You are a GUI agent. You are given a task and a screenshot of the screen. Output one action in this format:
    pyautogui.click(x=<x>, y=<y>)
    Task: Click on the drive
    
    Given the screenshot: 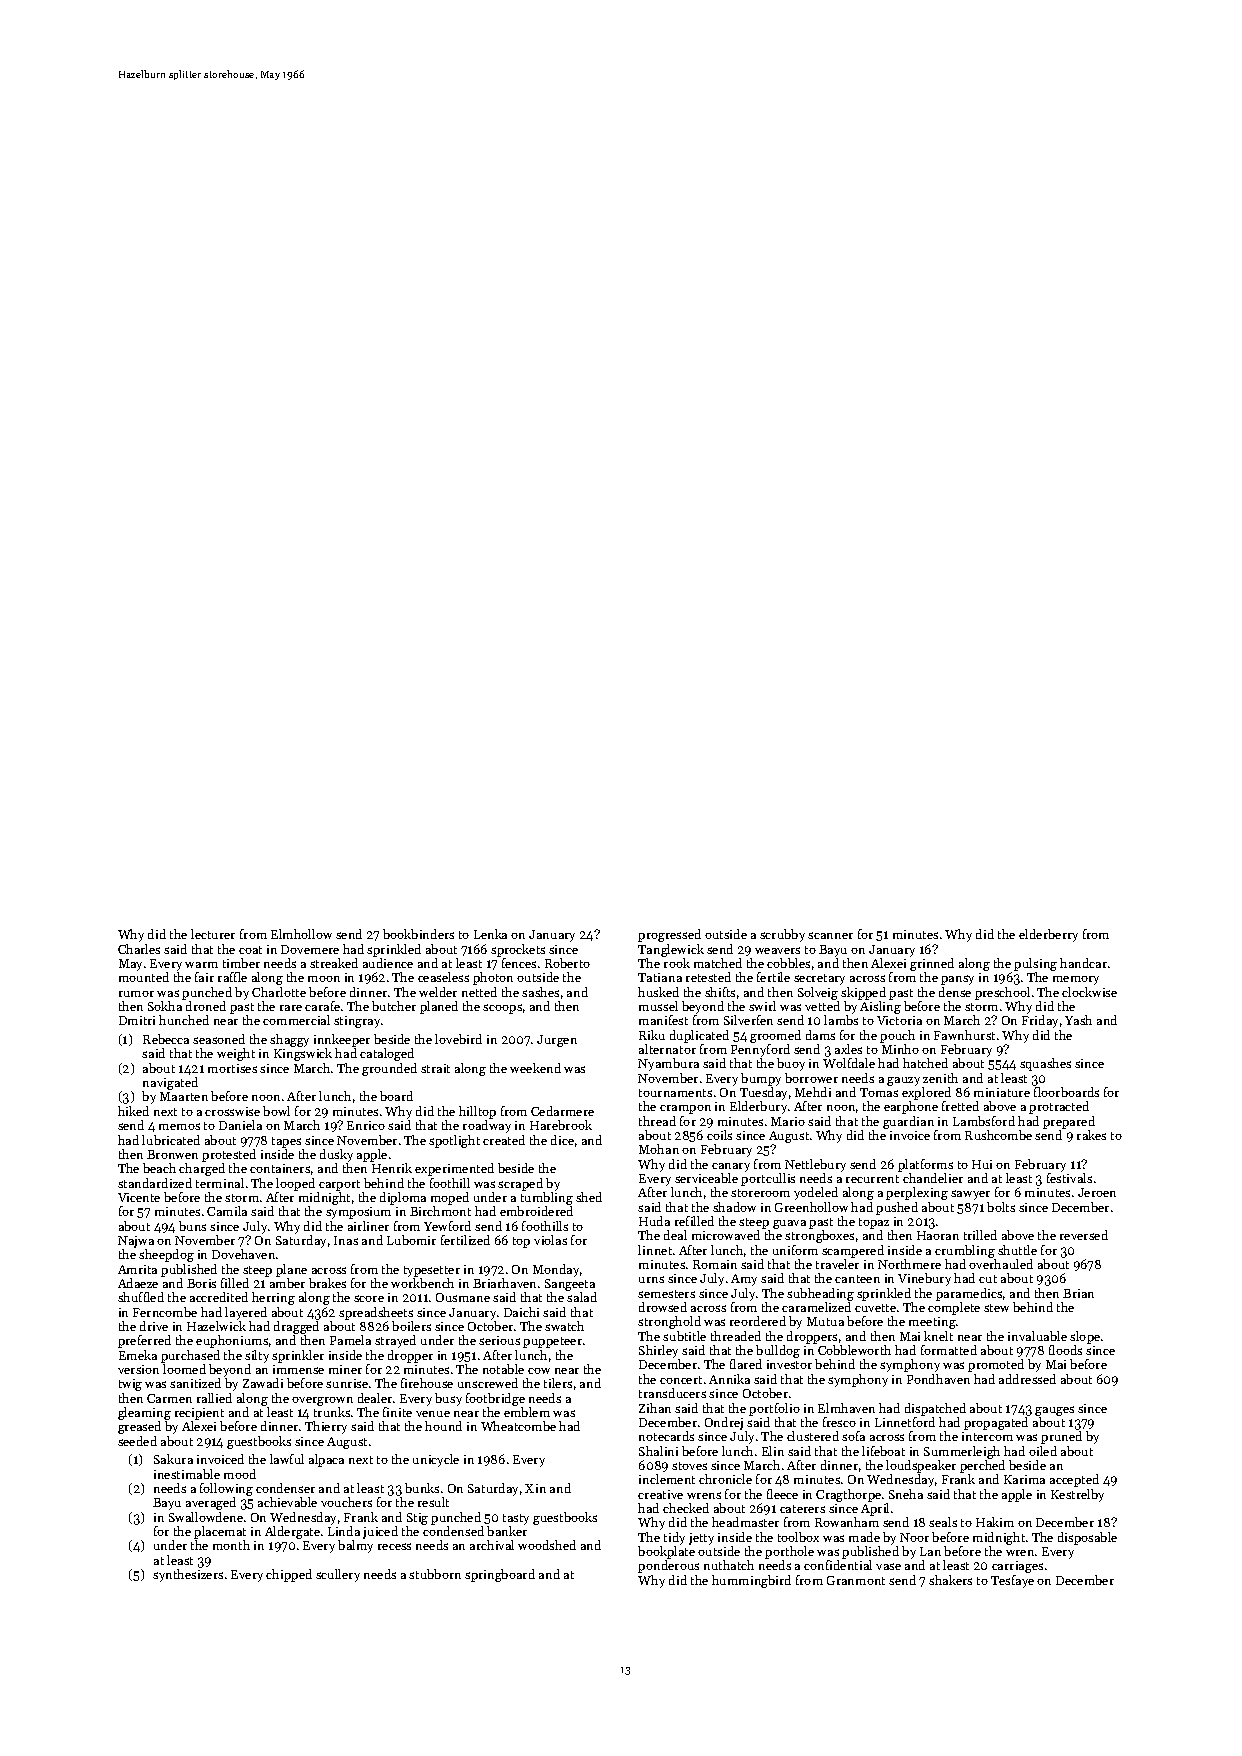 What is the action you would take?
    pyautogui.click(x=154, y=1326)
